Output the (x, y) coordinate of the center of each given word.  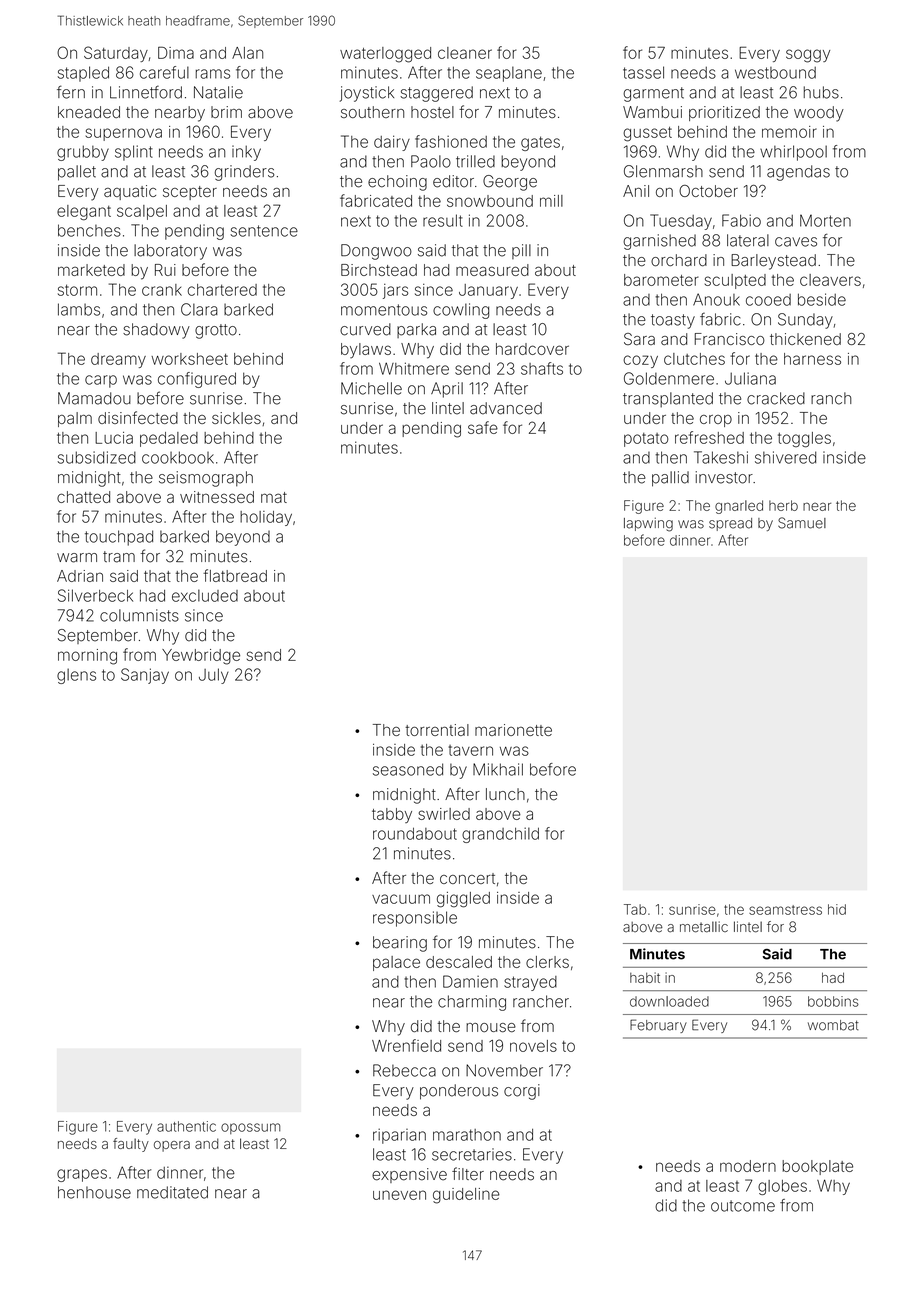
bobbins (833, 1001)
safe (483, 427)
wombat (833, 1025)
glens (76, 676)
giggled (463, 900)
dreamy (118, 360)
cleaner (465, 53)
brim (226, 112)
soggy (808, 56)
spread (730, 524)
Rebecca (404, 1070)
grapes (82, 1175)
